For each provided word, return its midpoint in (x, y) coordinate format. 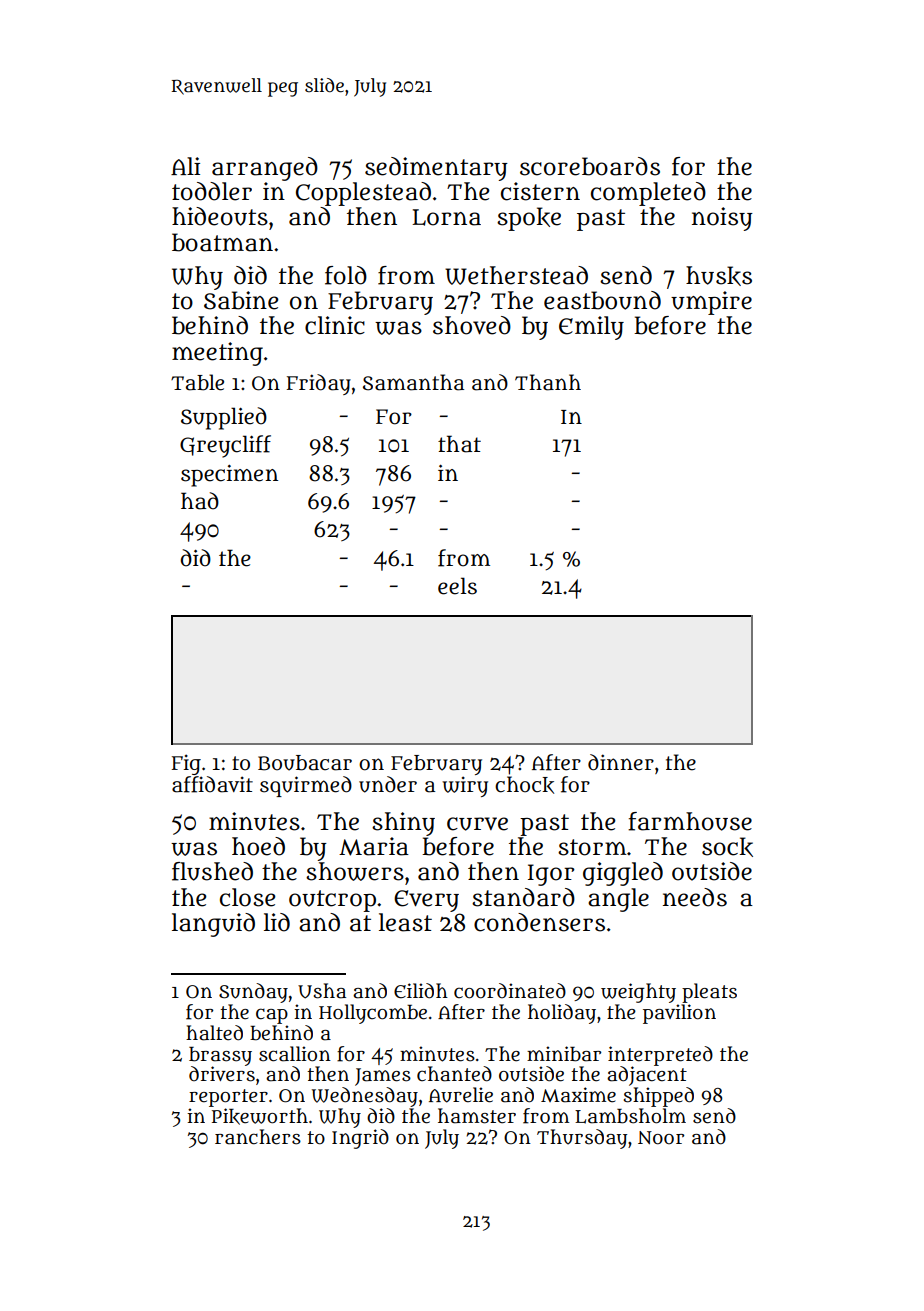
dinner (621, 762)
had (200, 501)
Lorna (446, 217)
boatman (222, 242)
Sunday (253, 993)
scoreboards (590, 166)
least (405, 922)
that (459, 444)
